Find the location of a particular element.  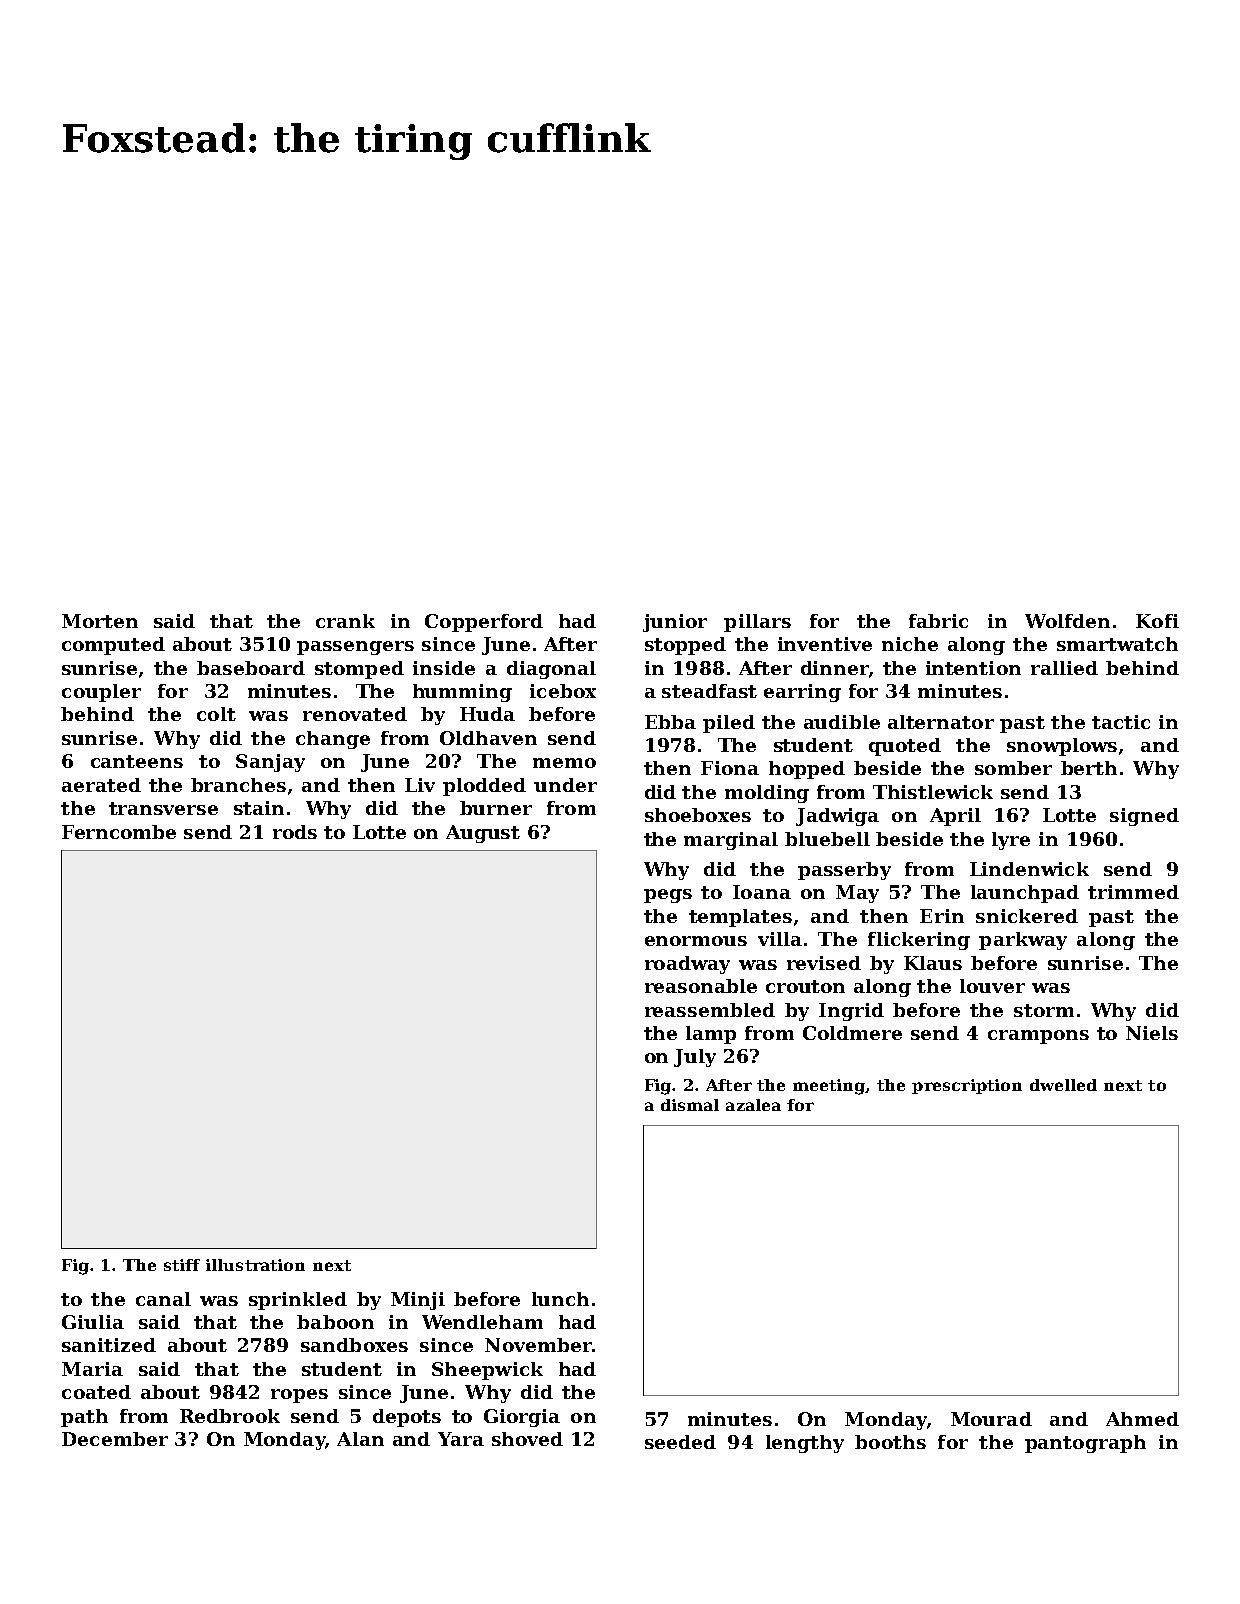

tactic is located at coordinates (1121, 722).
